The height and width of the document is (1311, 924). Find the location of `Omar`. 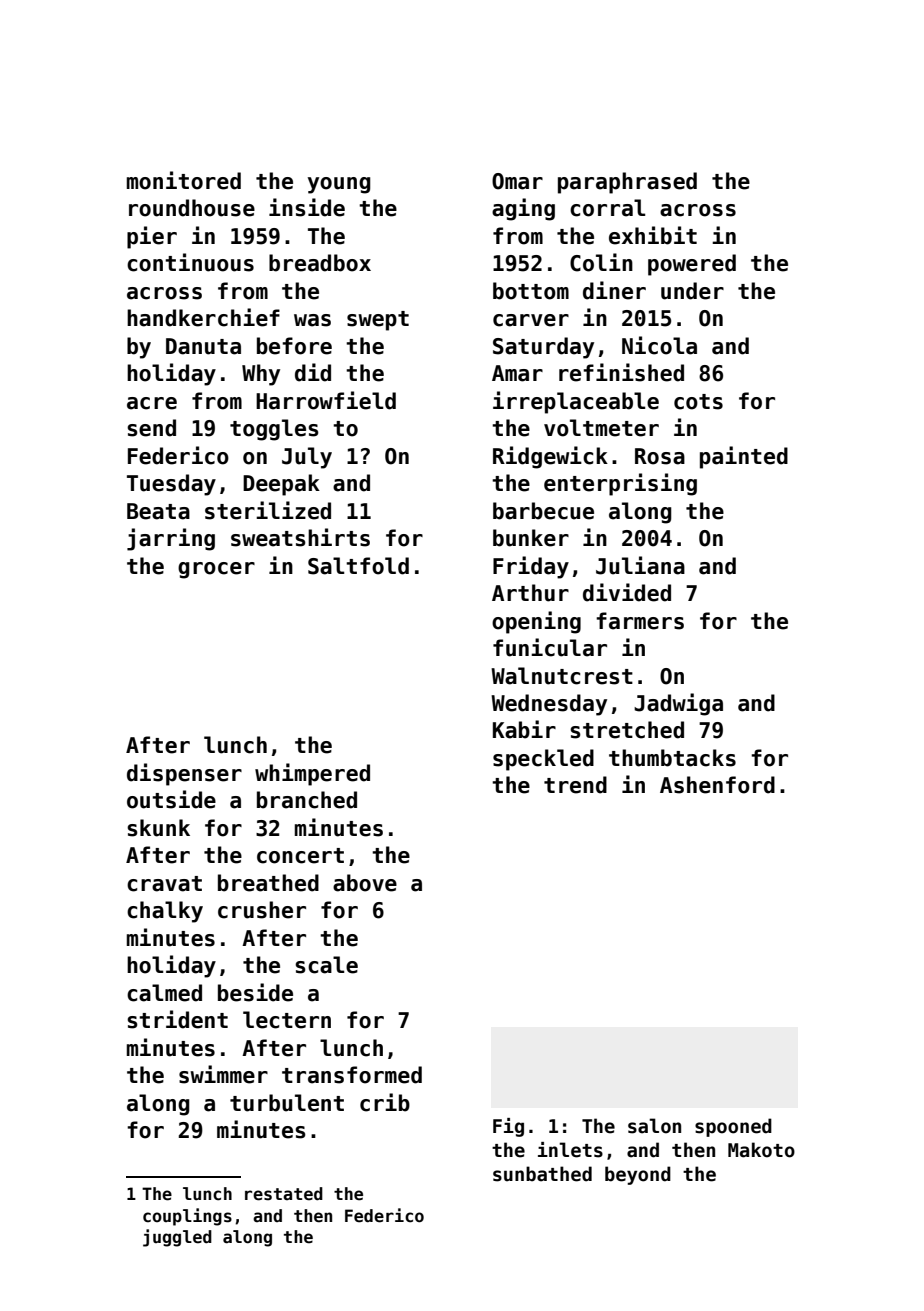

Omar is located at coordinates (517, 181).
